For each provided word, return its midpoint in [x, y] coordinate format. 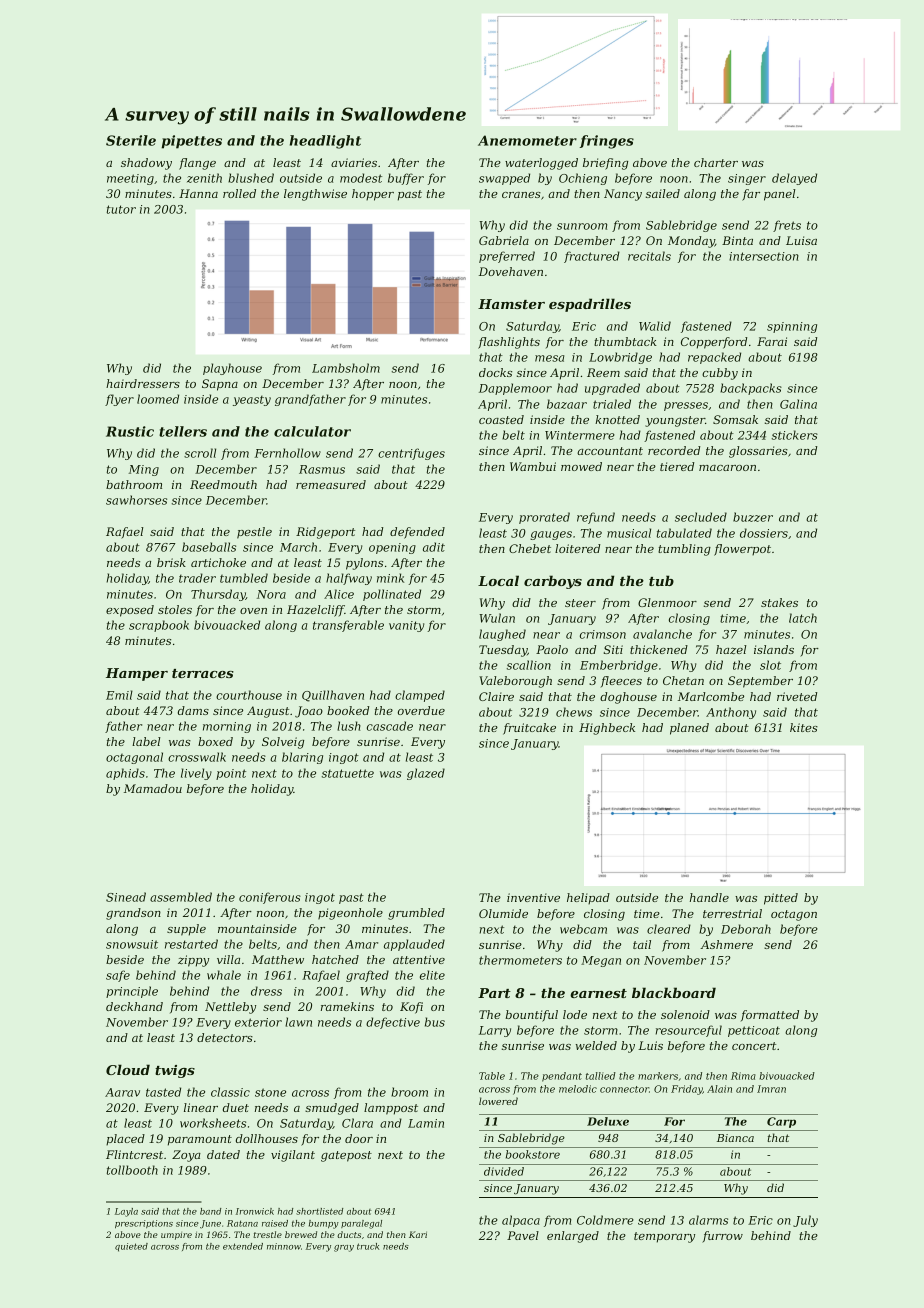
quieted [131, 1247]
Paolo [552, 649]
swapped [504, 179]
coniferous [270, 898]
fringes [607, 142]
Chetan [683, 680]
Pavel [523, 1235]
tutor [121, 209]
